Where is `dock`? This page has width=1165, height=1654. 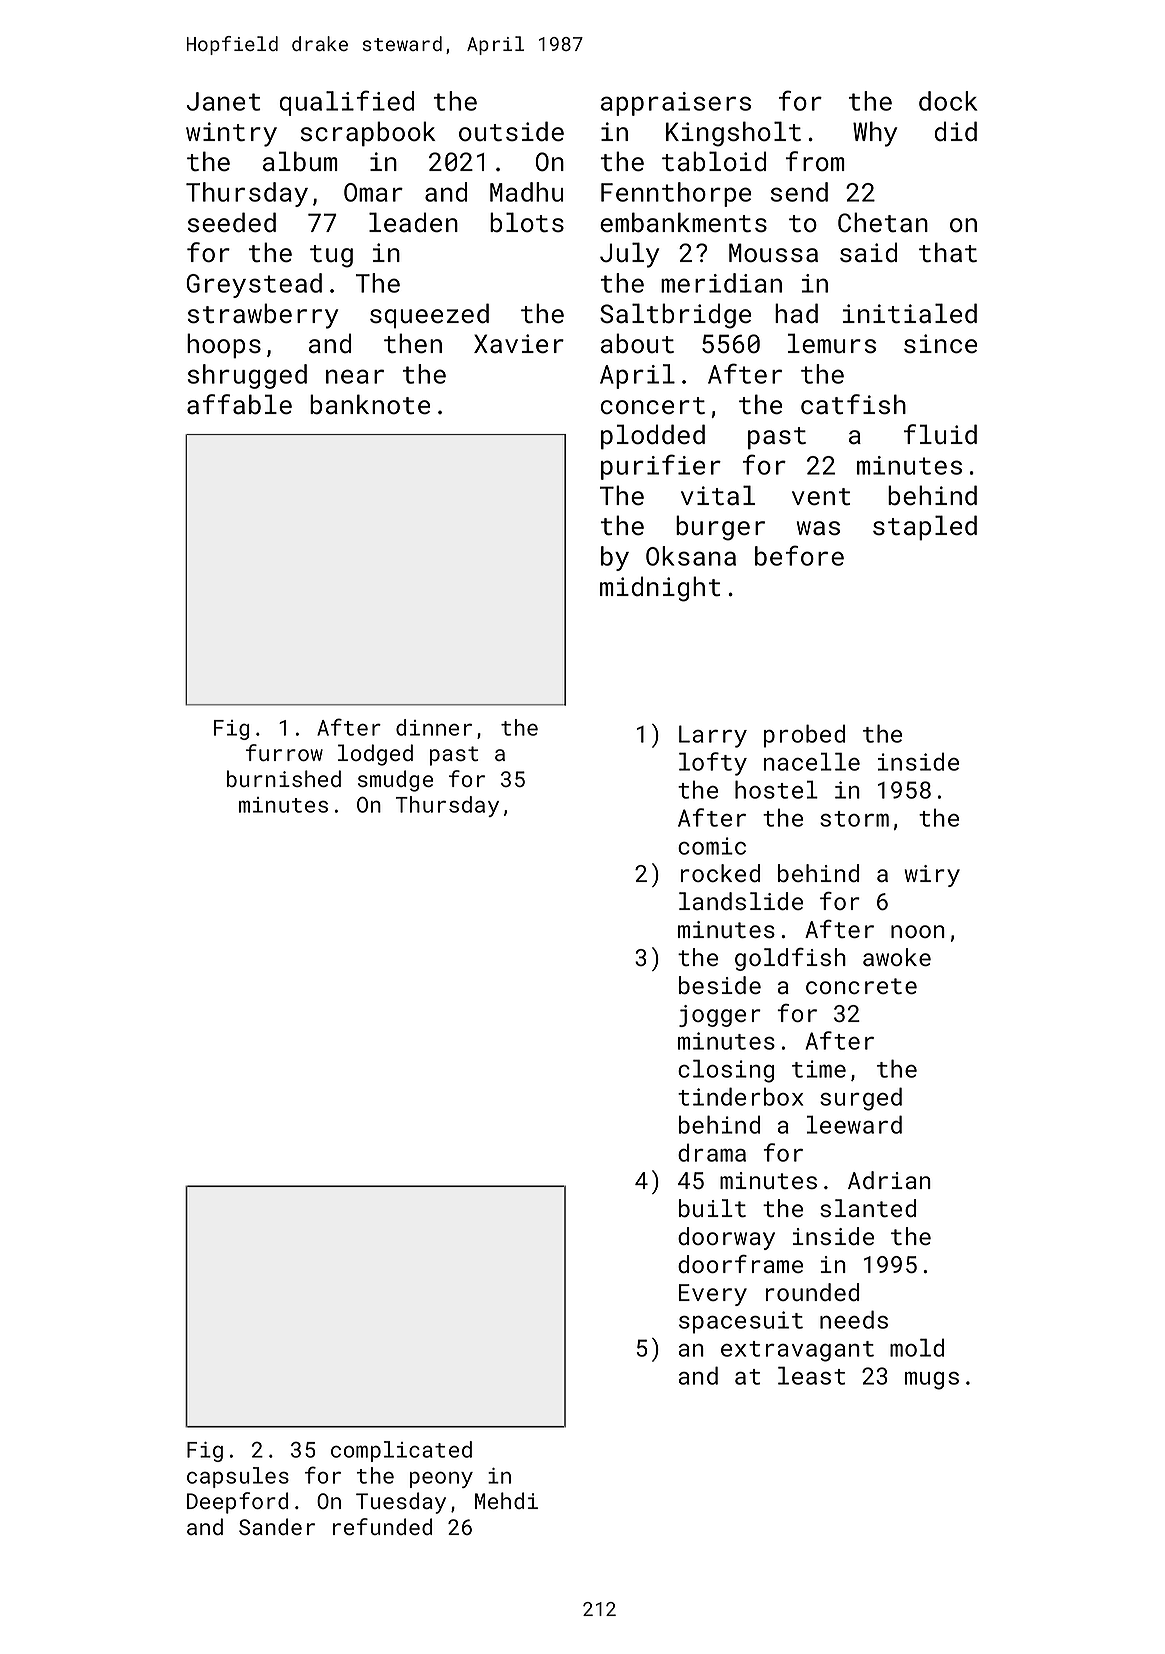 dock is located at coordinates (948, 101).
